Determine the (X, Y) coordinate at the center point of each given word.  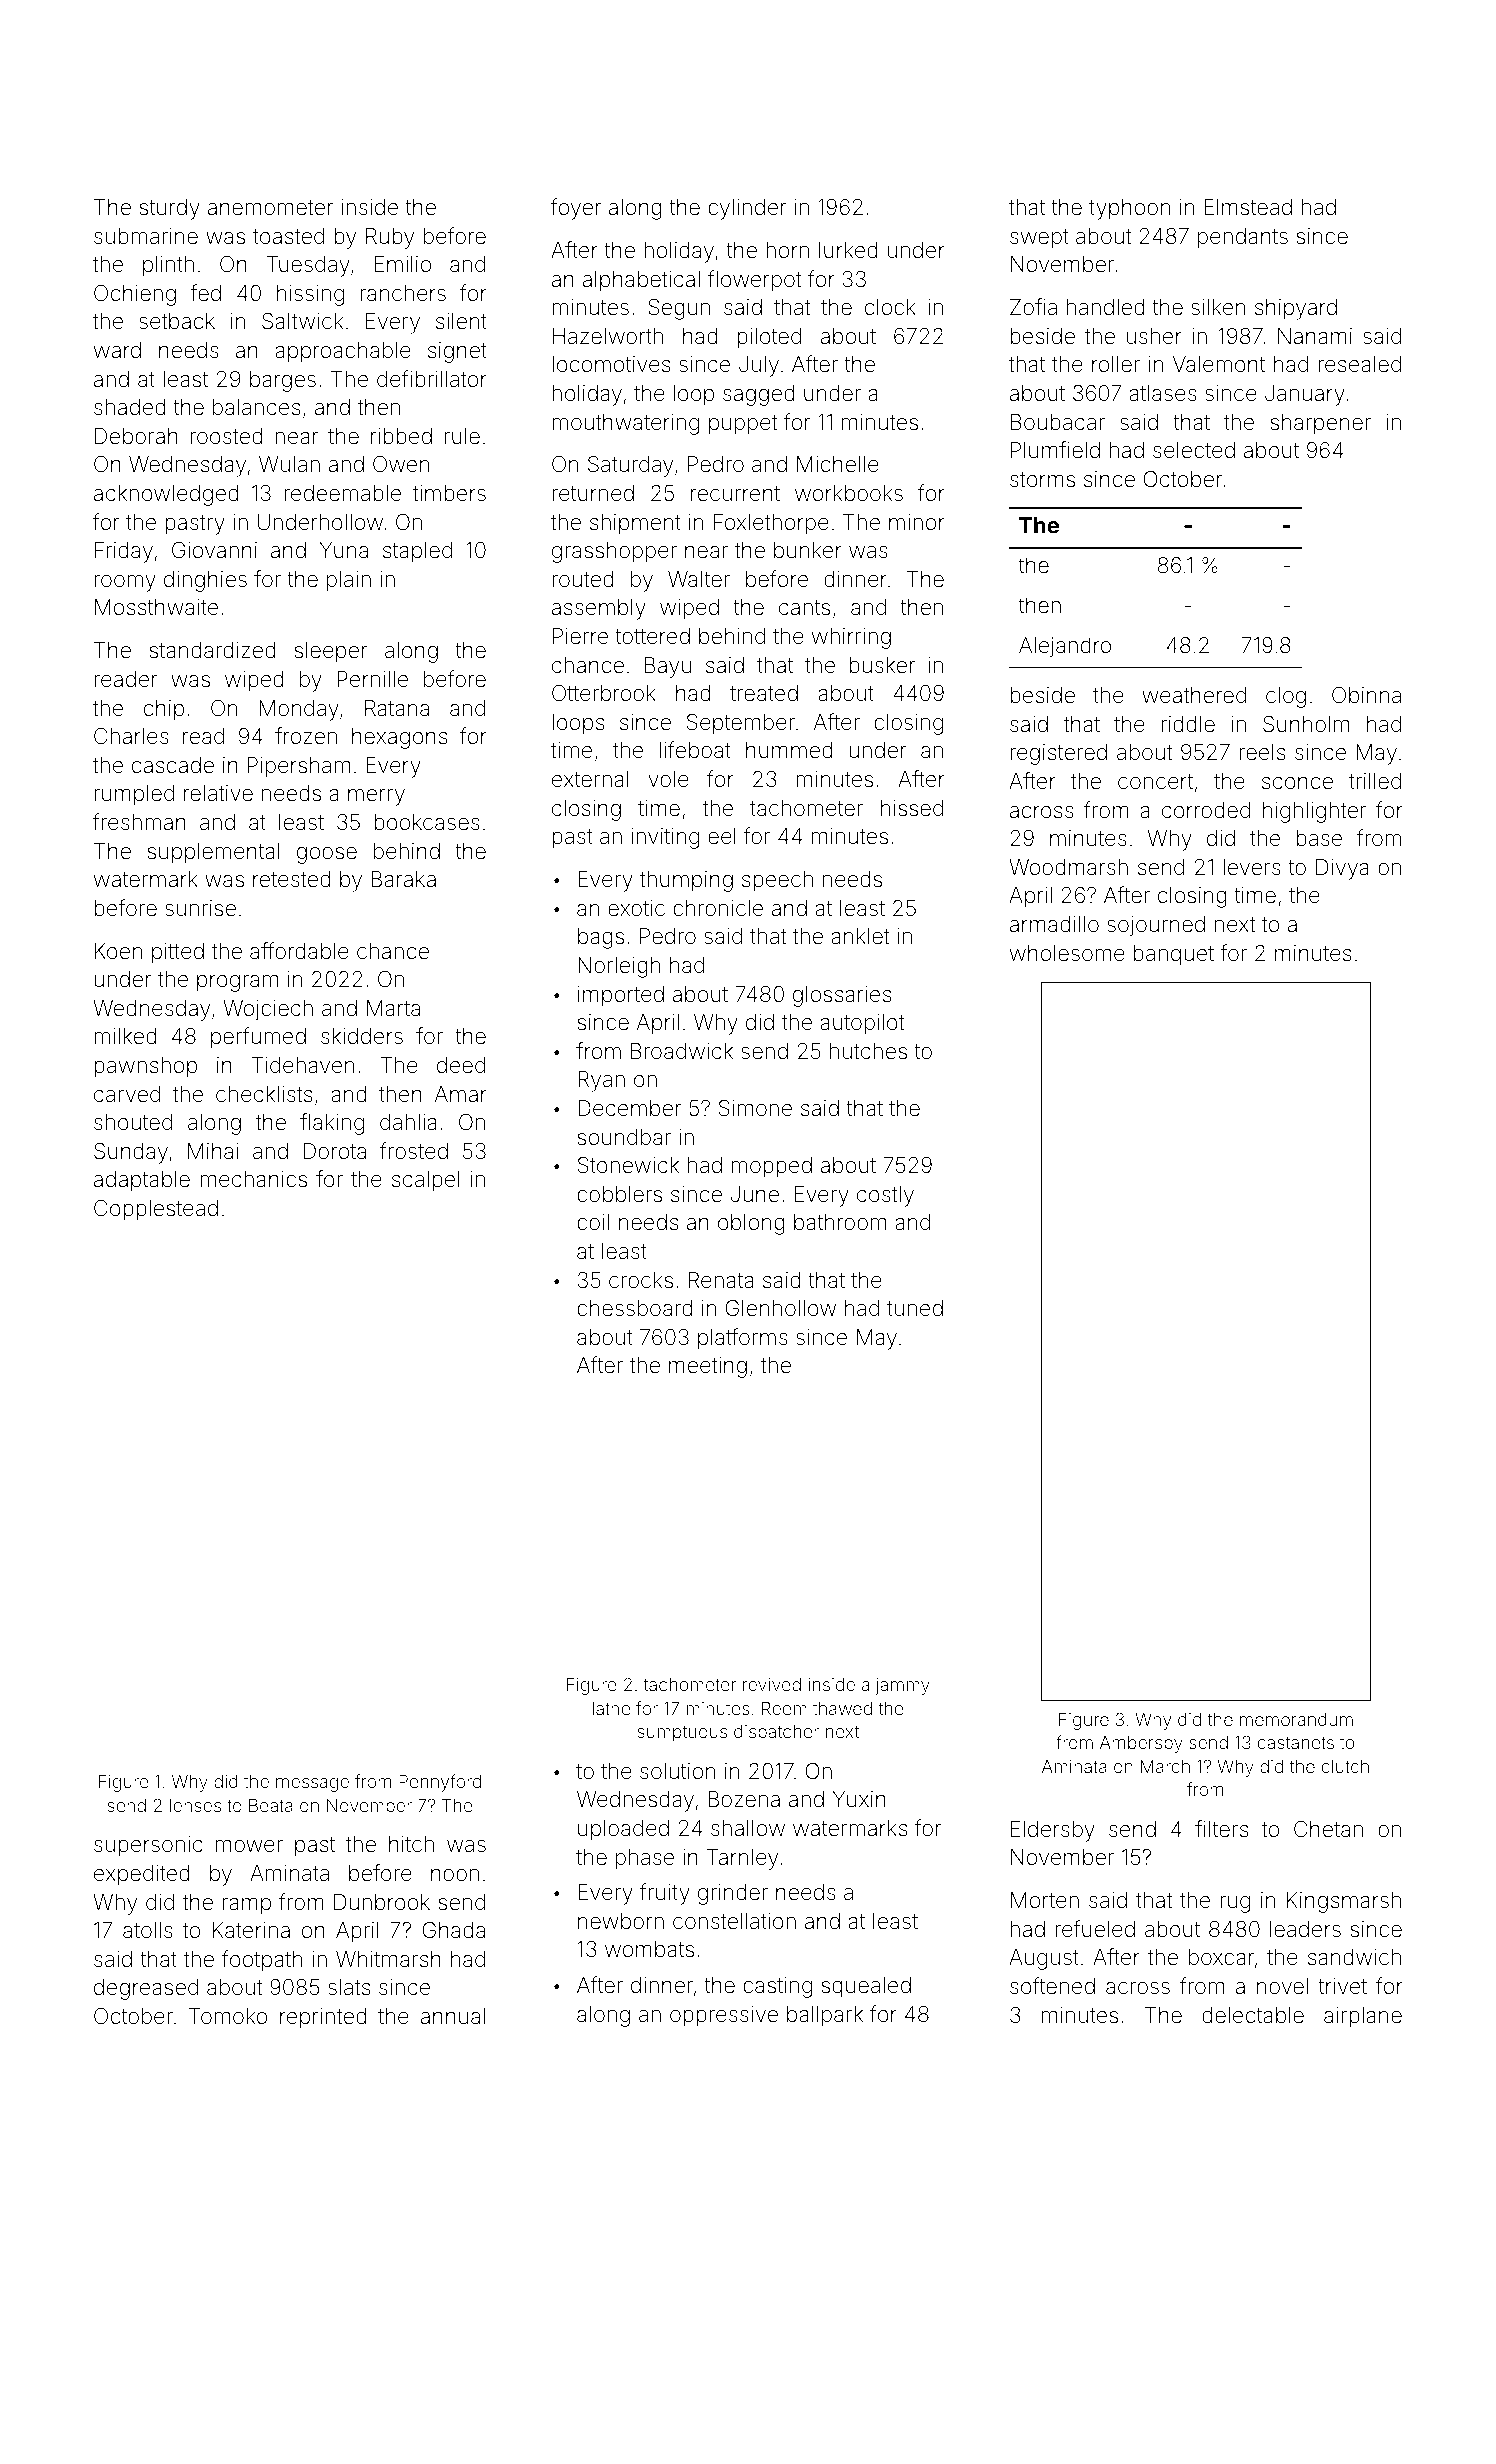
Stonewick (628, 1165)
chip (164, 710)
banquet (1173, 955)
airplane (1363, 2017)
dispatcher (776, 1733)
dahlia (408, 1122)
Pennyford (440, 1783)
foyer (576, 209)
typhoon (1129, 209)
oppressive (724, 2016)
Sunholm (1306, 724)
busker (882, 665)
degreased (146, 1989)
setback (177, 321)
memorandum (1296, 1719)
